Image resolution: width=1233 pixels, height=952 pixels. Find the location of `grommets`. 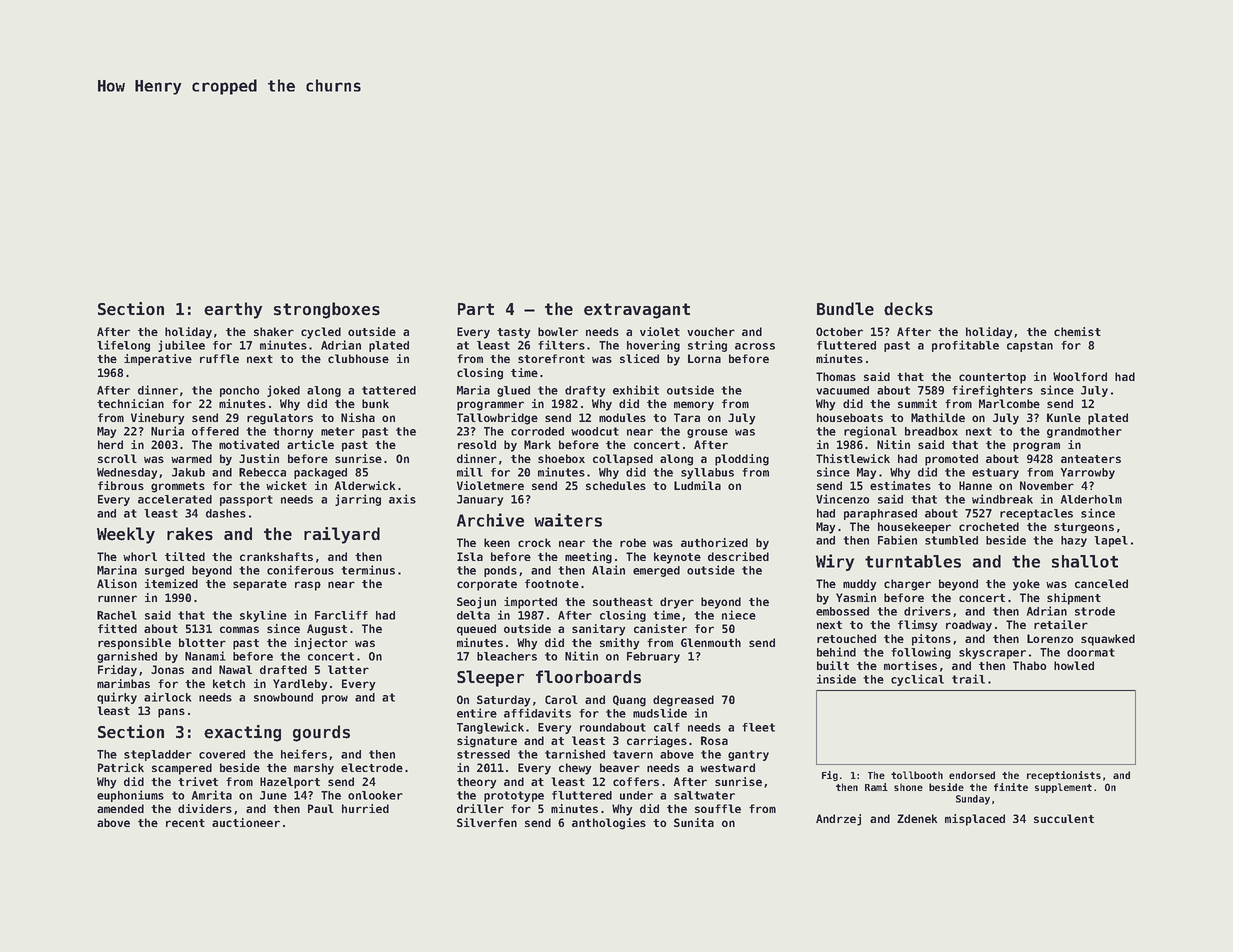

grommets is located at coordinates (178, 487).
